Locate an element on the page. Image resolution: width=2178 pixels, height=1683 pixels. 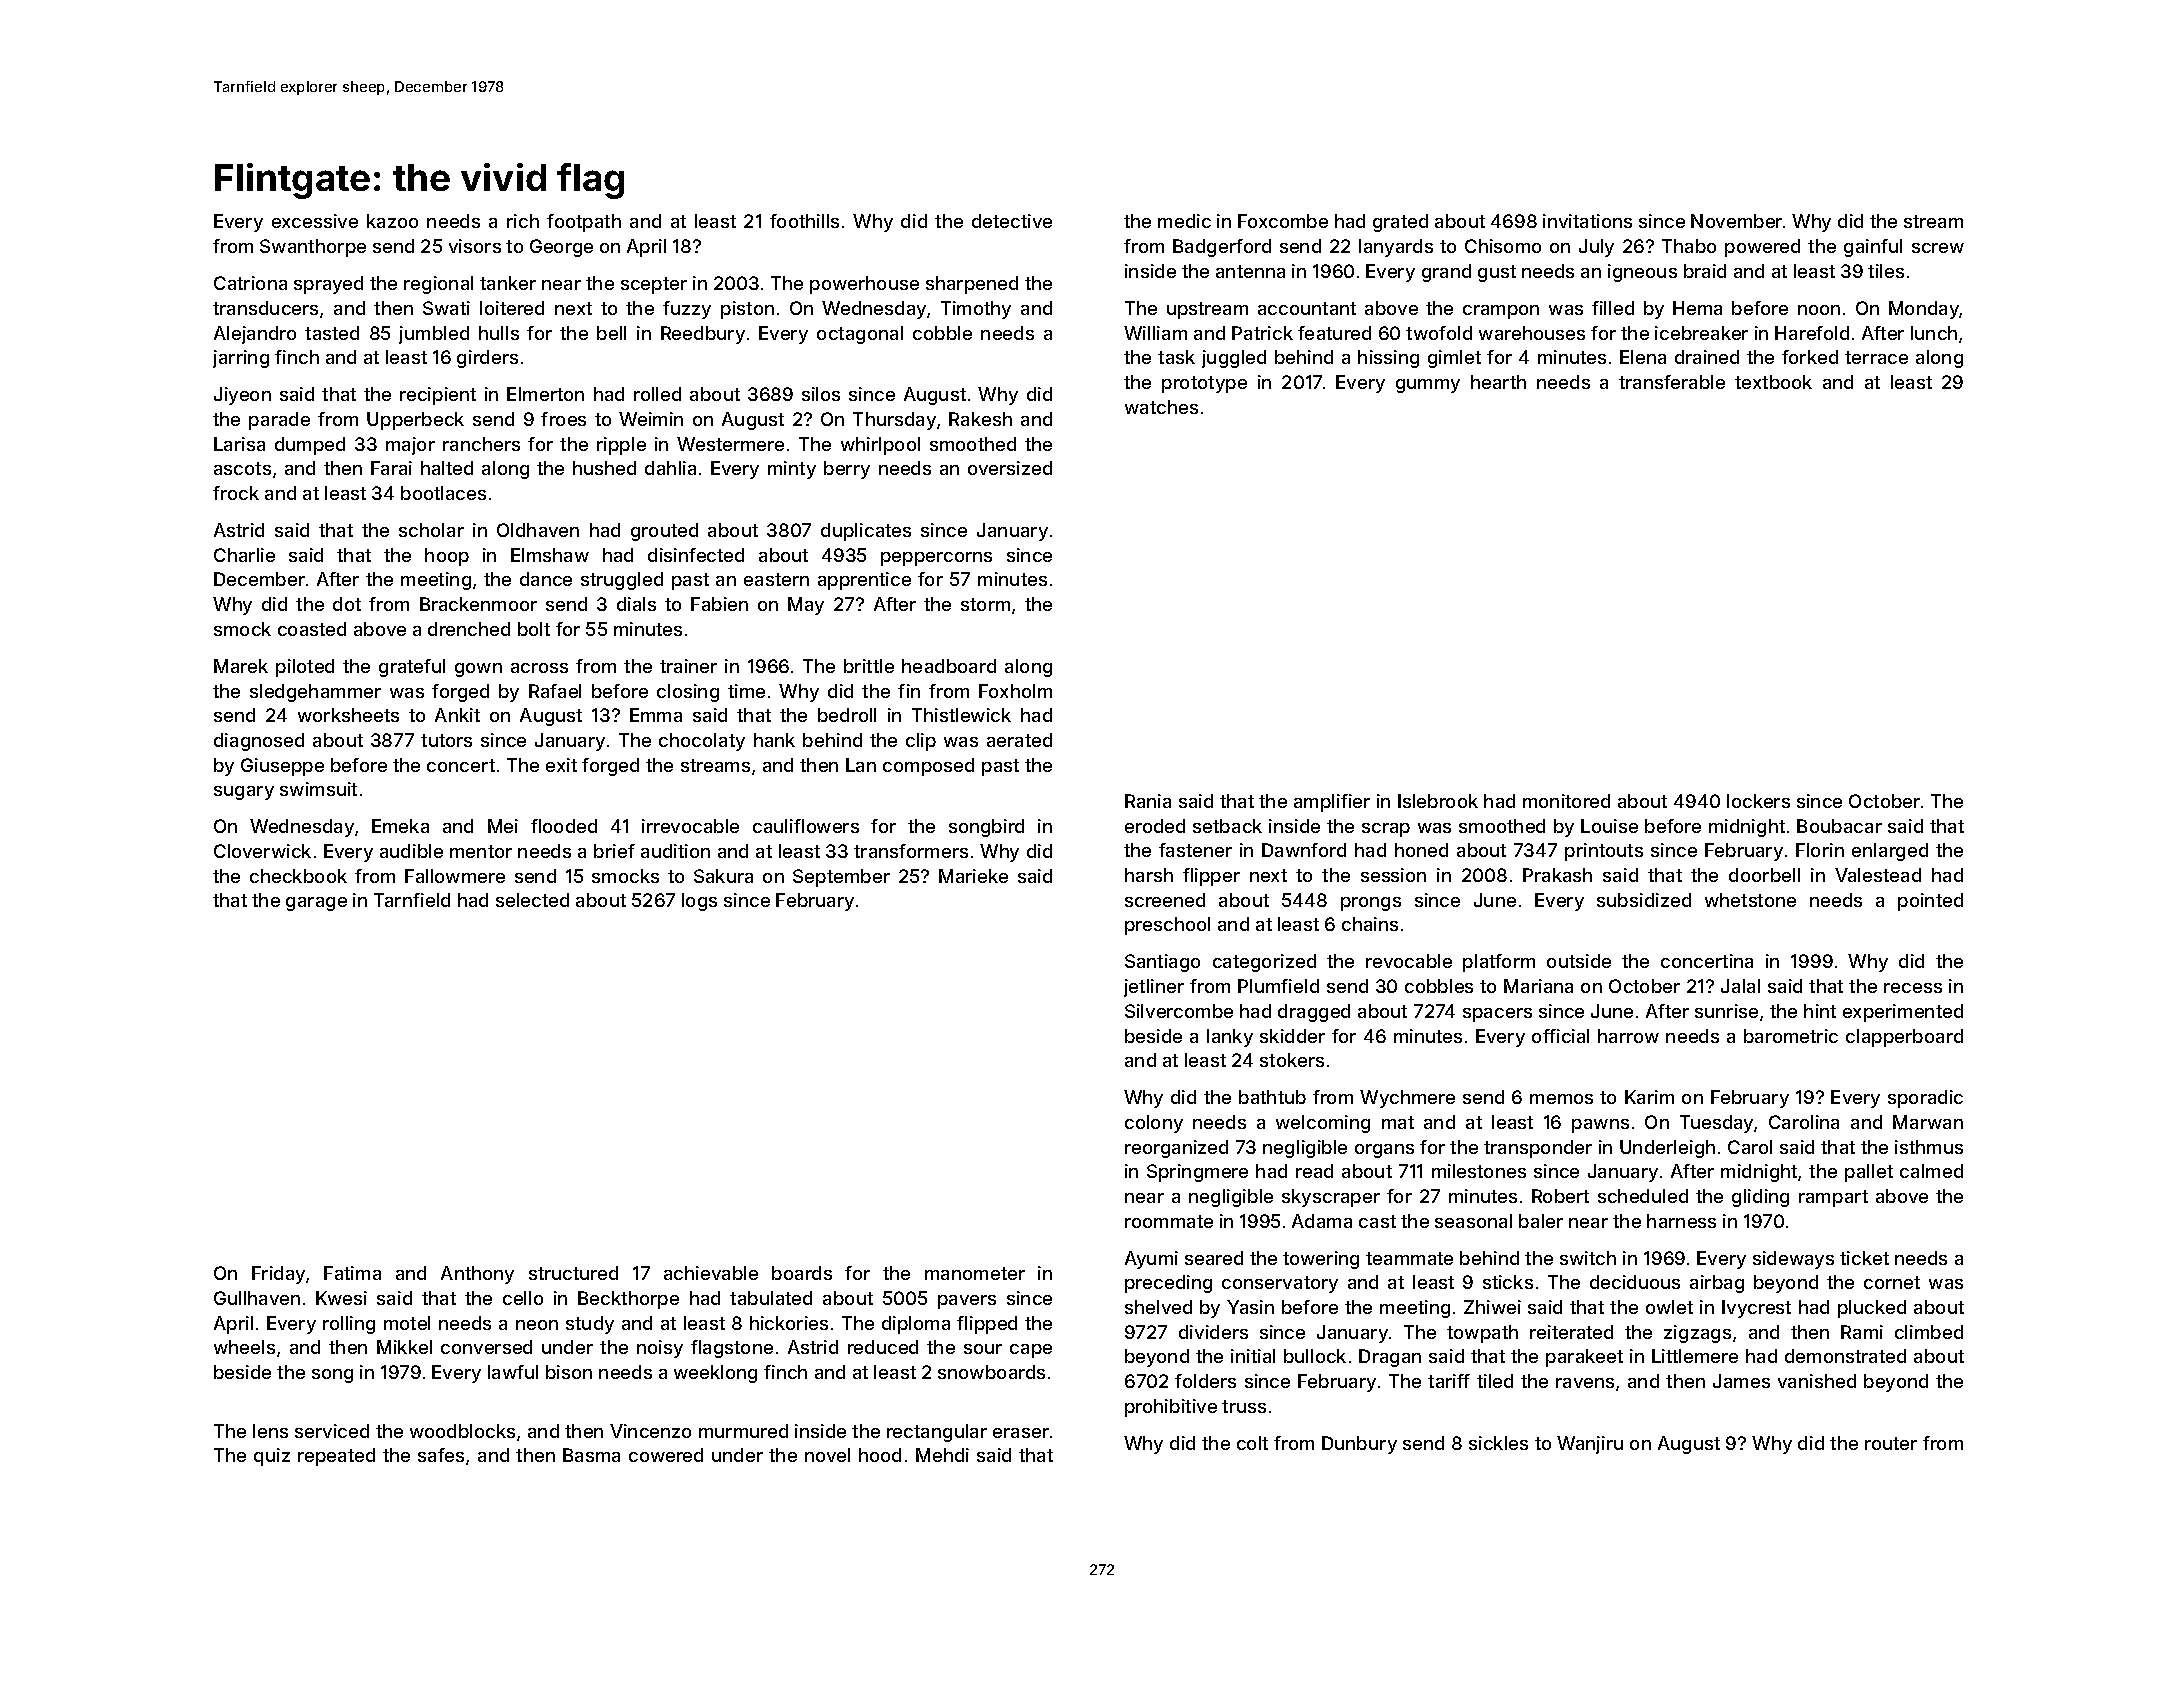
Rakesh is located at coordinates (980, 419).
